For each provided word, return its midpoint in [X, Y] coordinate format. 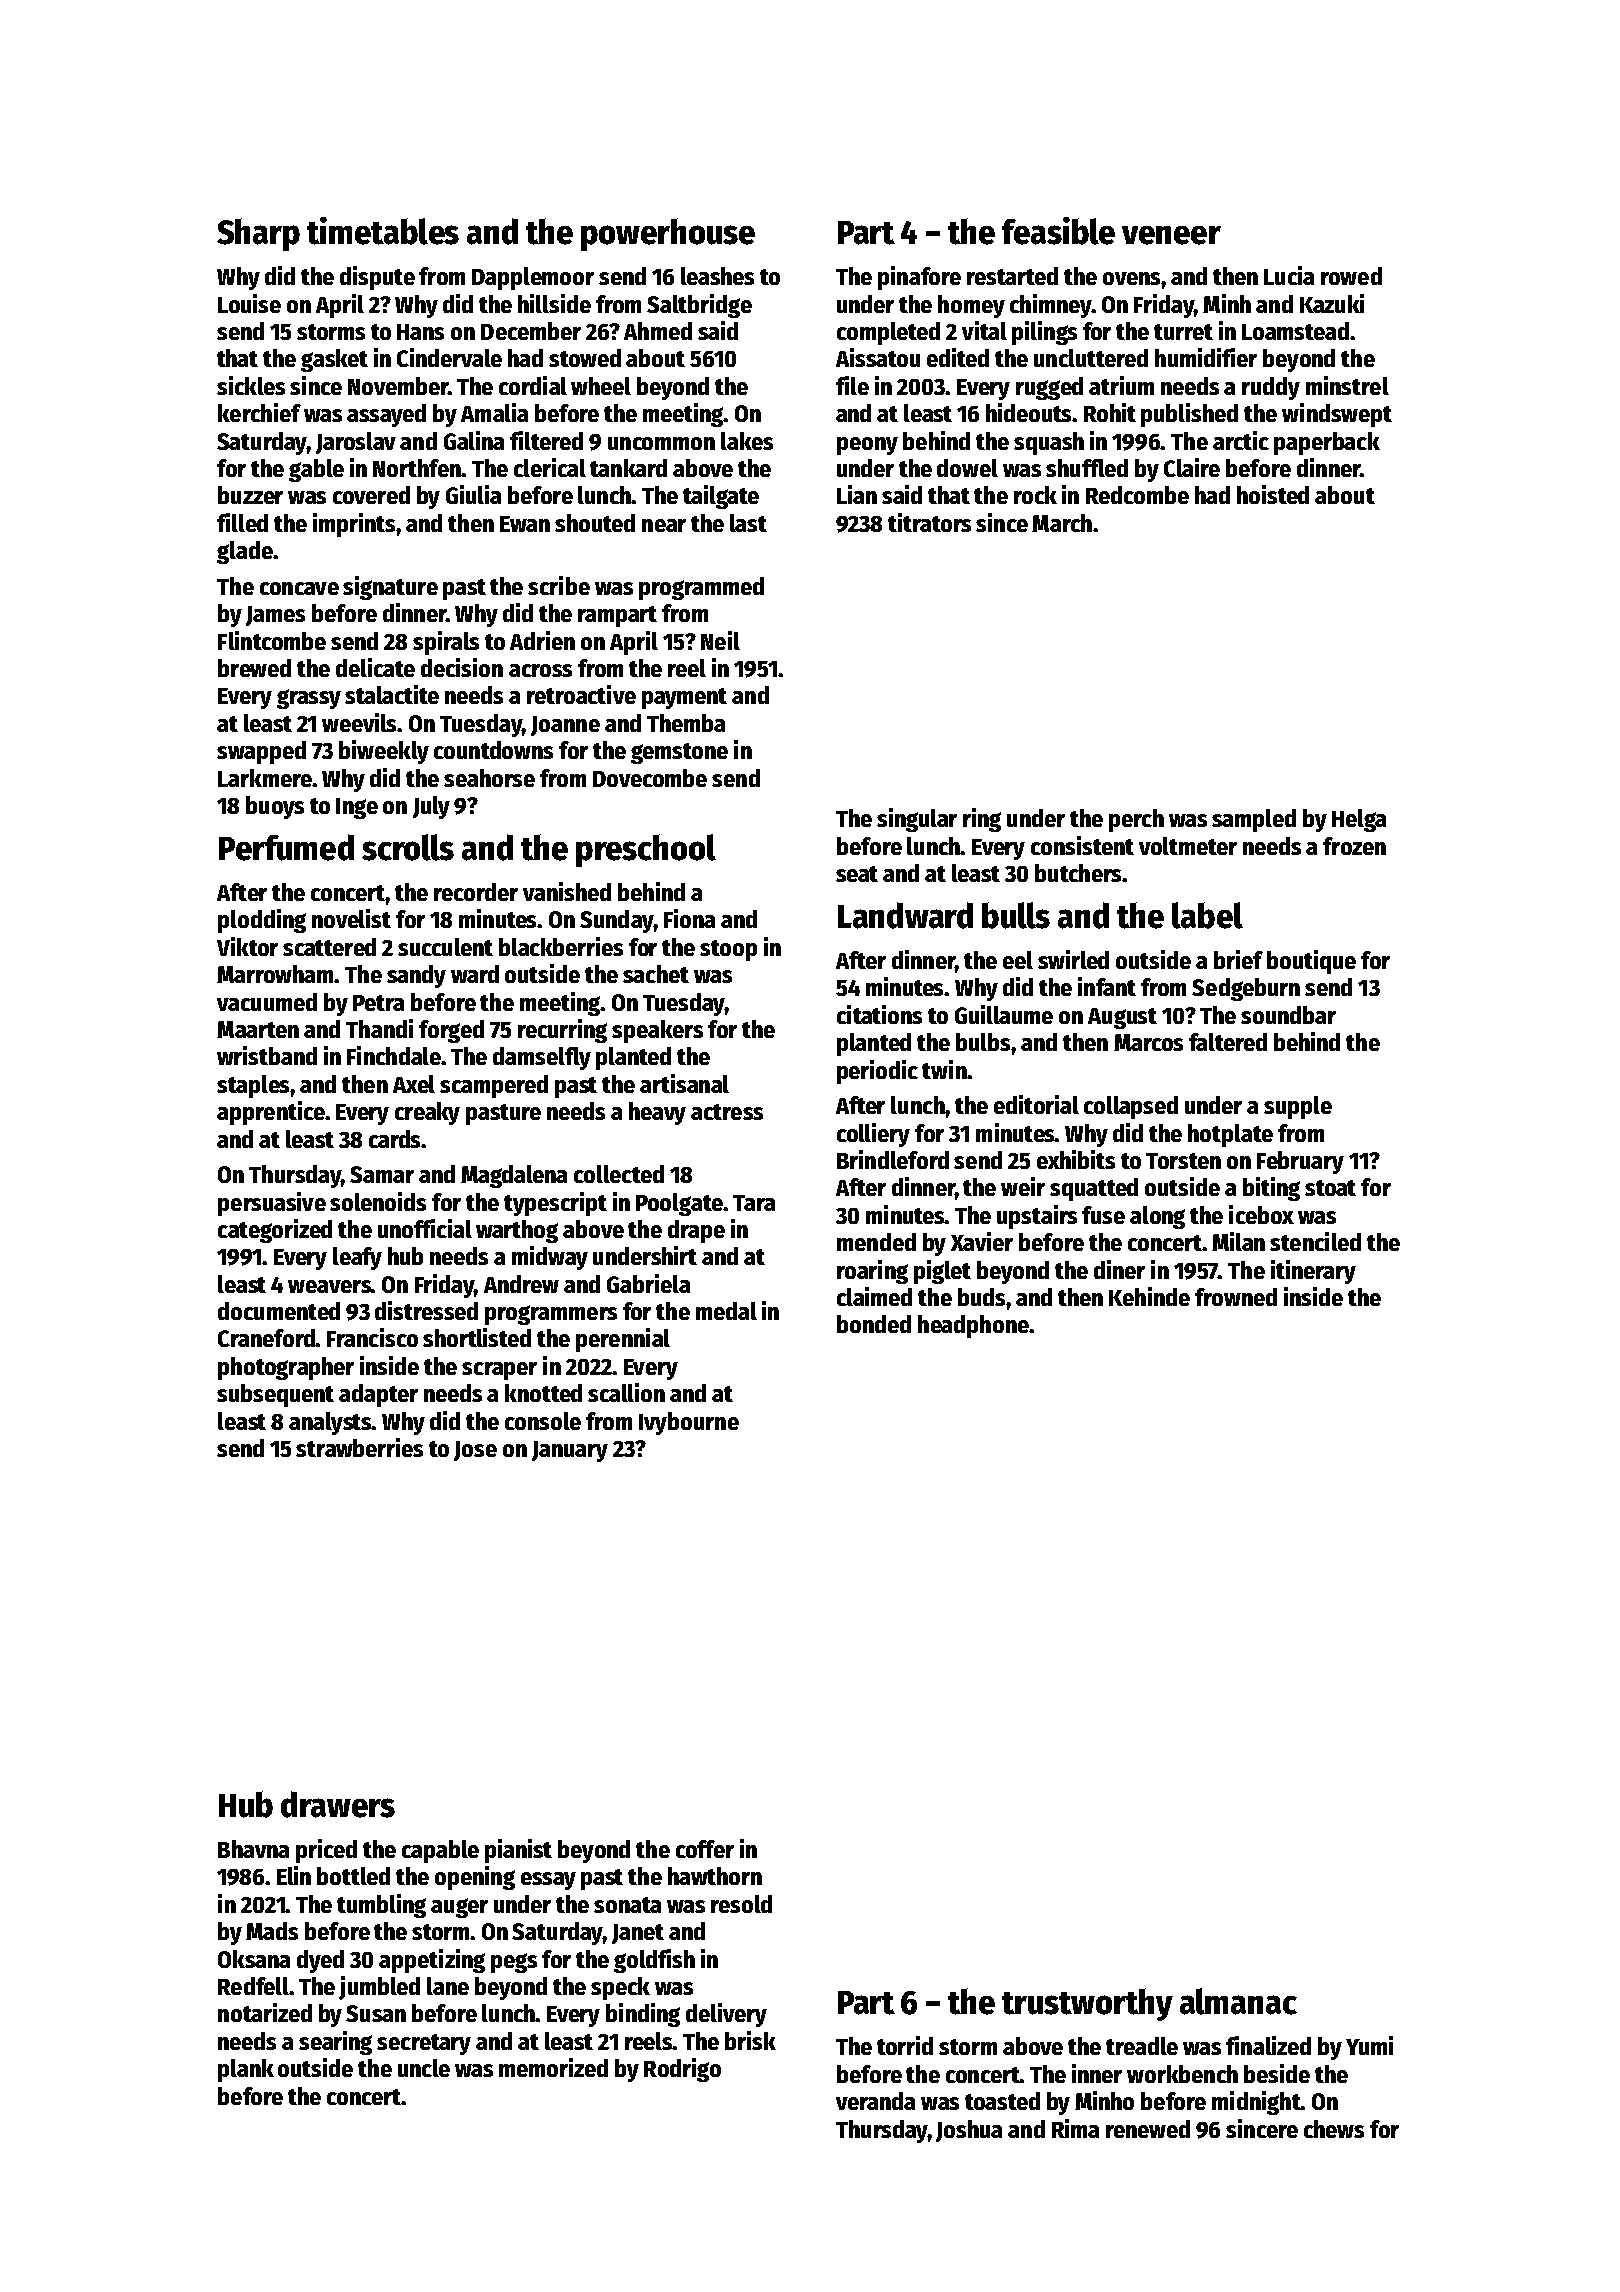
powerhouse [668, 234]
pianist [518, 1851]
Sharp [258, 234]
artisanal [684, 1083]
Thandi [379, 1028]
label [1207, 915]
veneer [1171, 235]
